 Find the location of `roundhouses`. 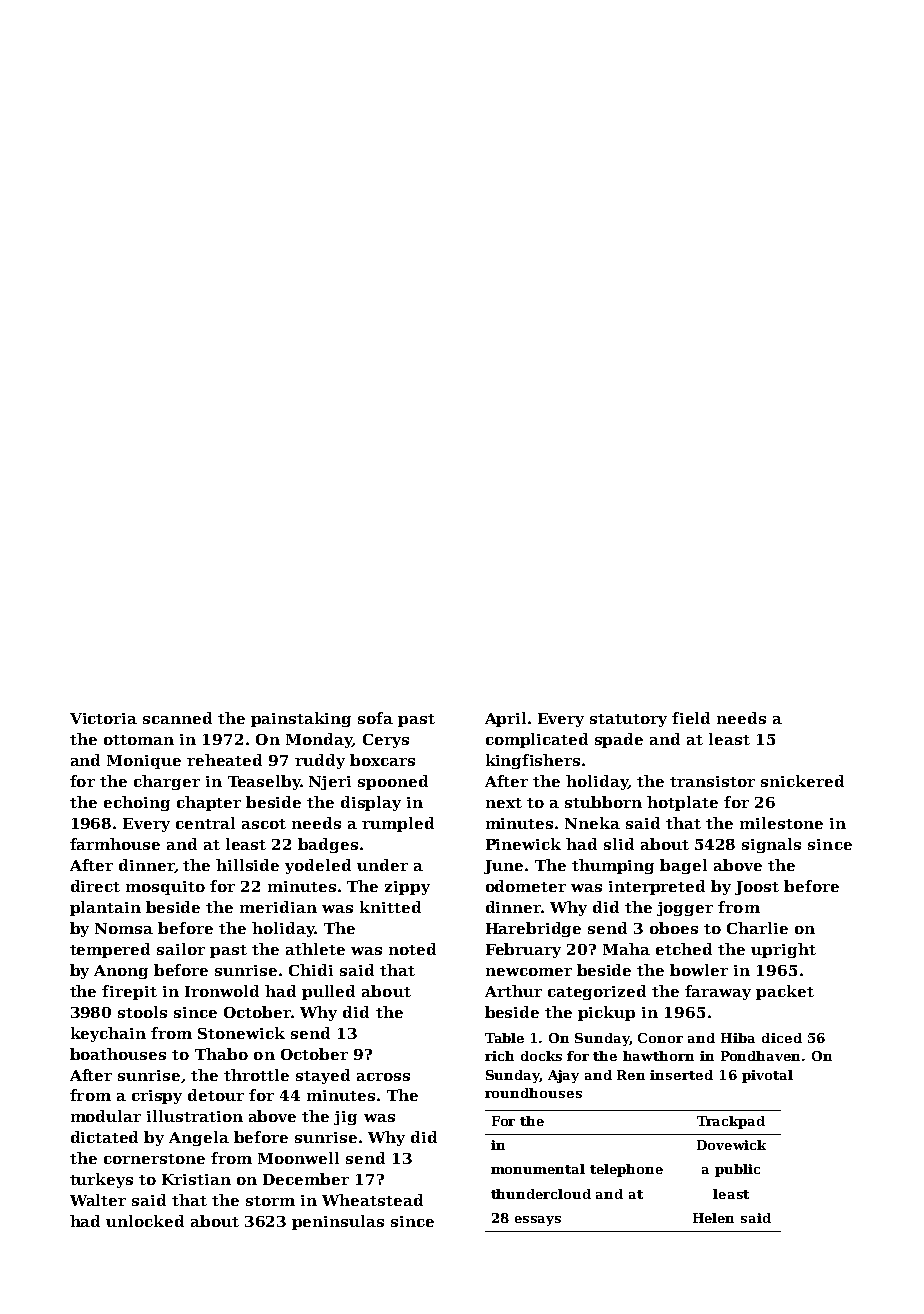

roundhouses is located at coordinates (533, 1093).
